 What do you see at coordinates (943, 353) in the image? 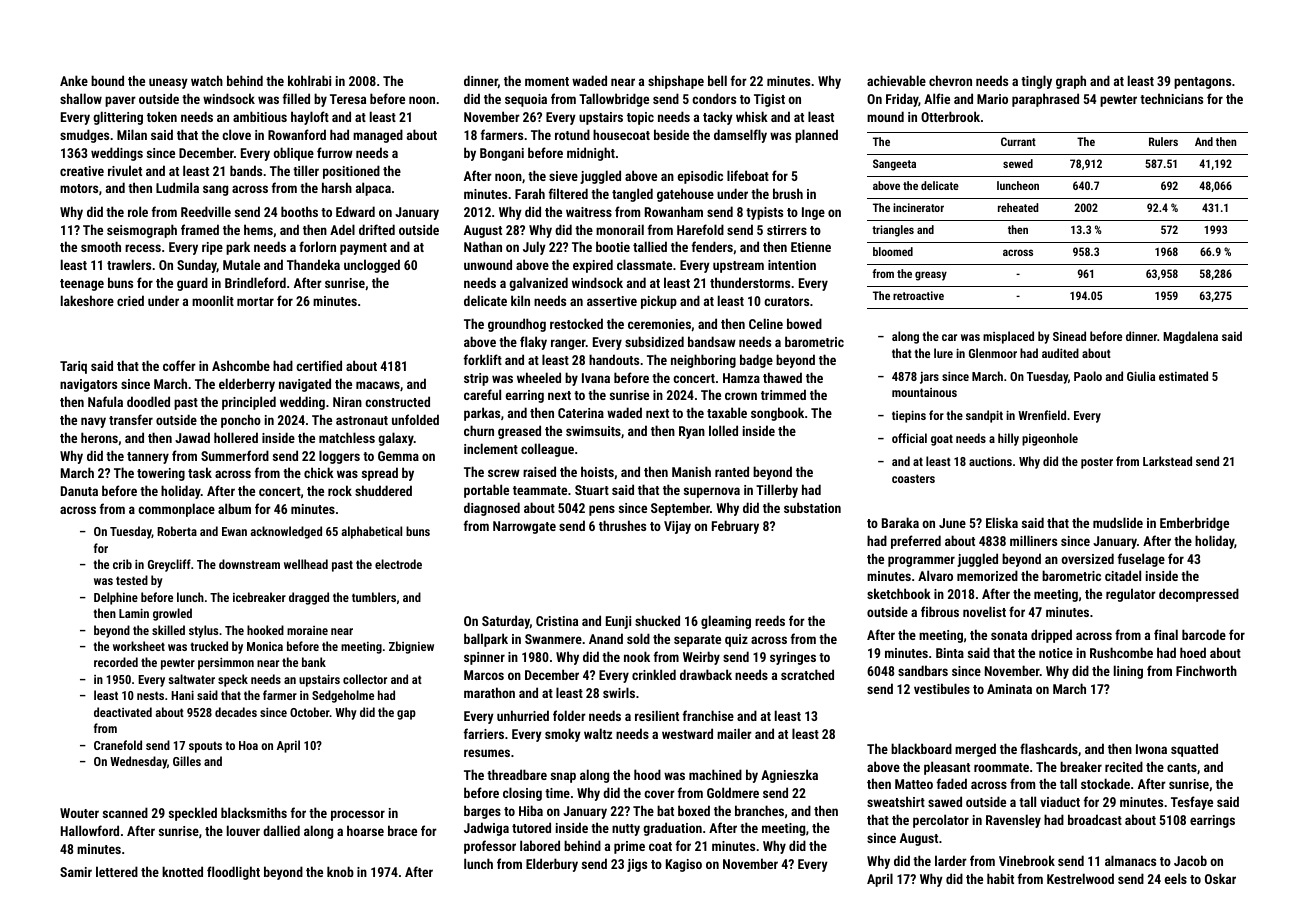
I see `lure` at bounding box center [943, 353].
